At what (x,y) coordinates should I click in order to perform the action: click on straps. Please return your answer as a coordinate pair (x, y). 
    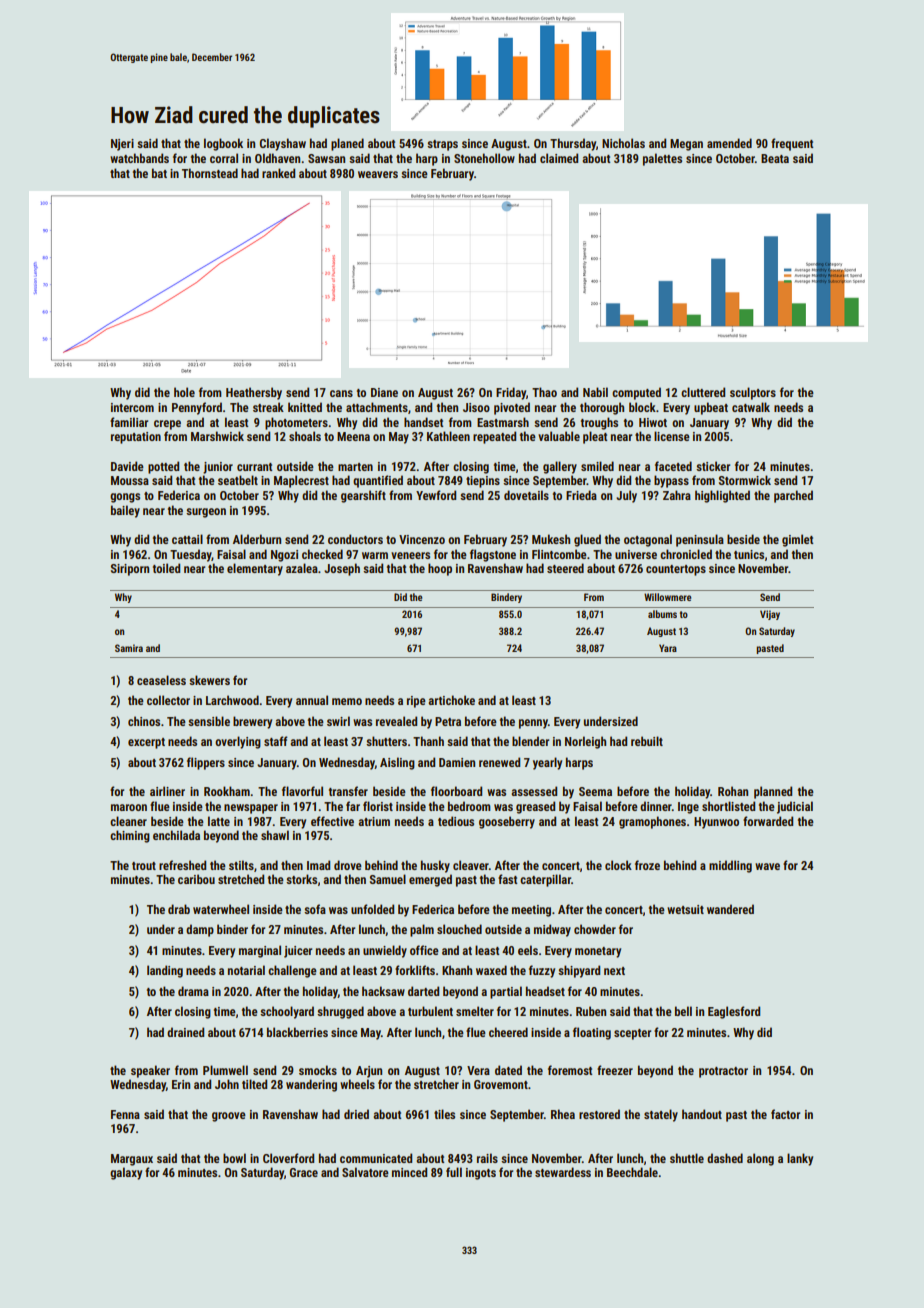
    Looking at the image, I should click on (442, 145).
